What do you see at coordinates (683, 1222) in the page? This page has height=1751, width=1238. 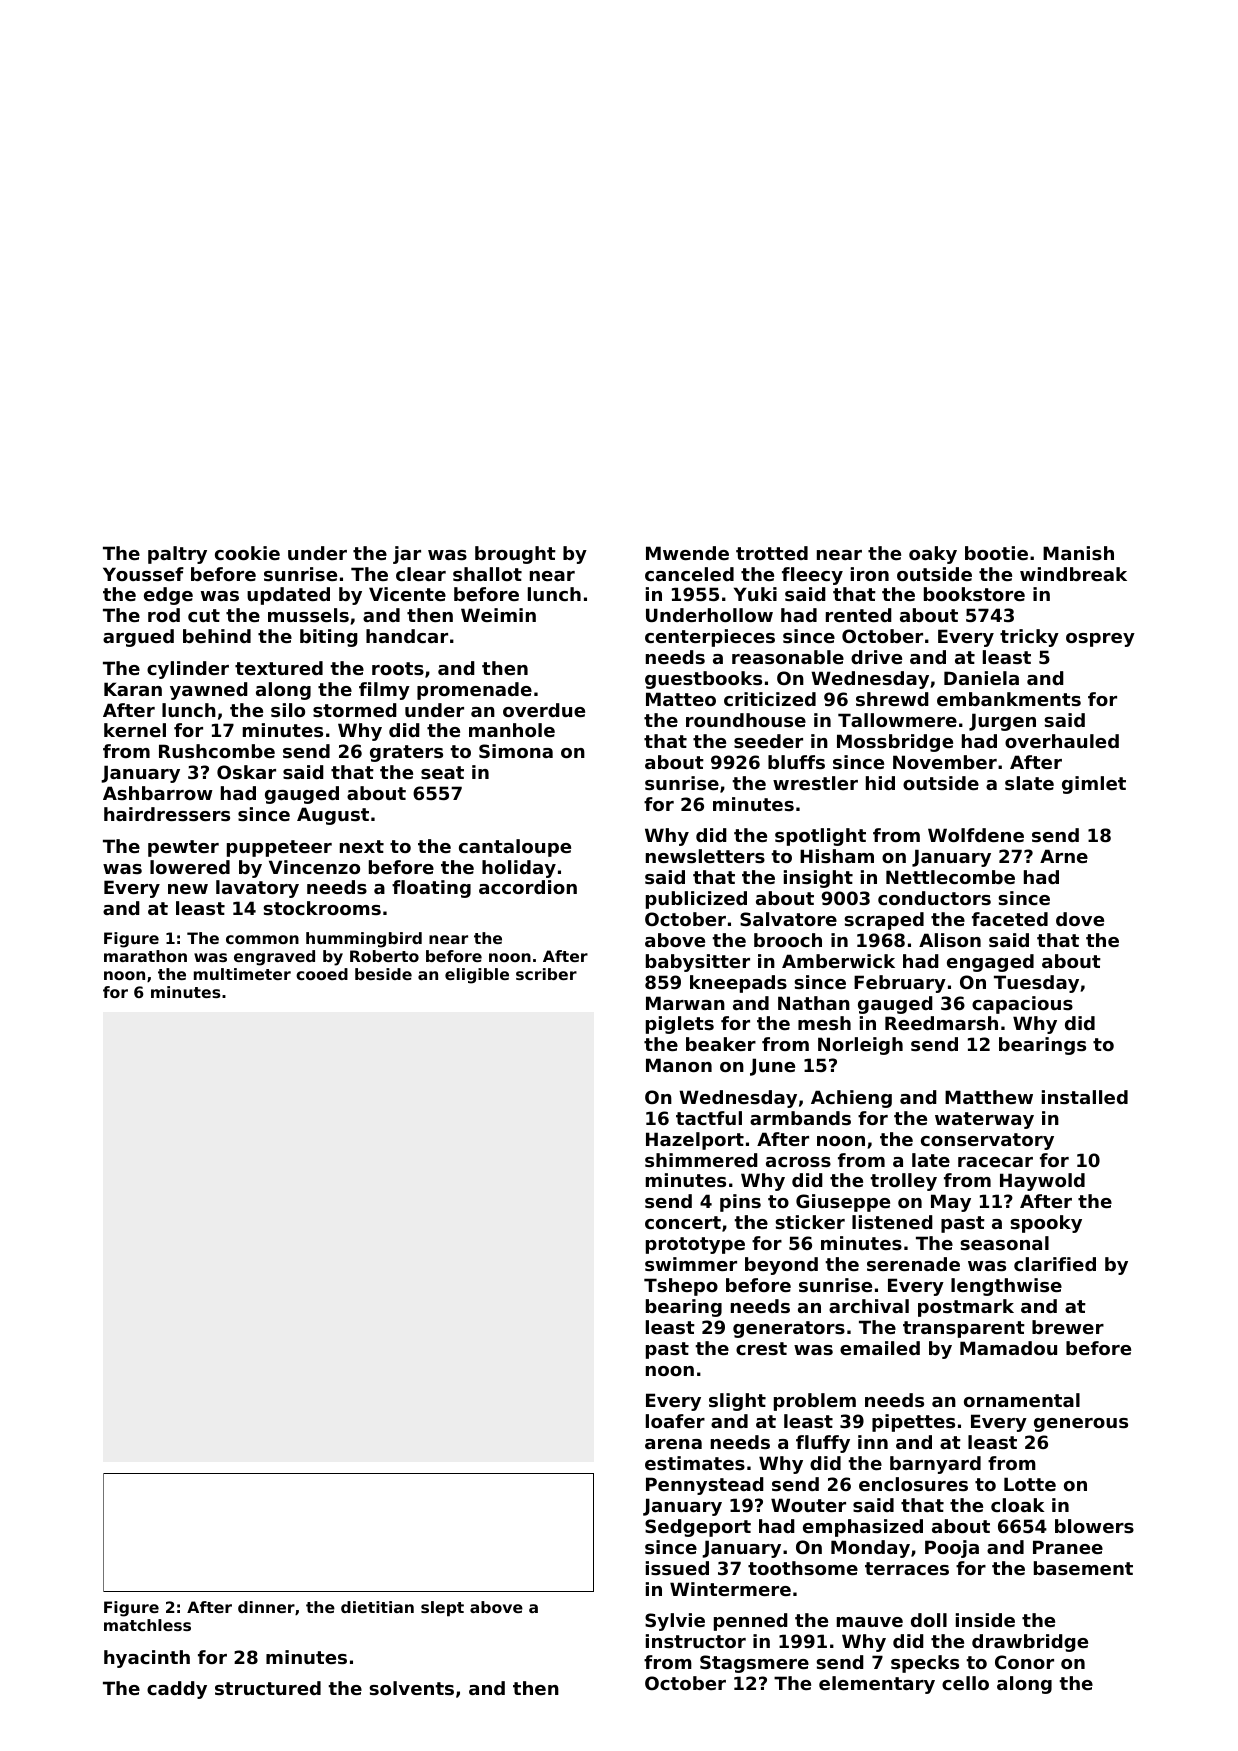 I see `concert` at bounding box center [683, 1222].
